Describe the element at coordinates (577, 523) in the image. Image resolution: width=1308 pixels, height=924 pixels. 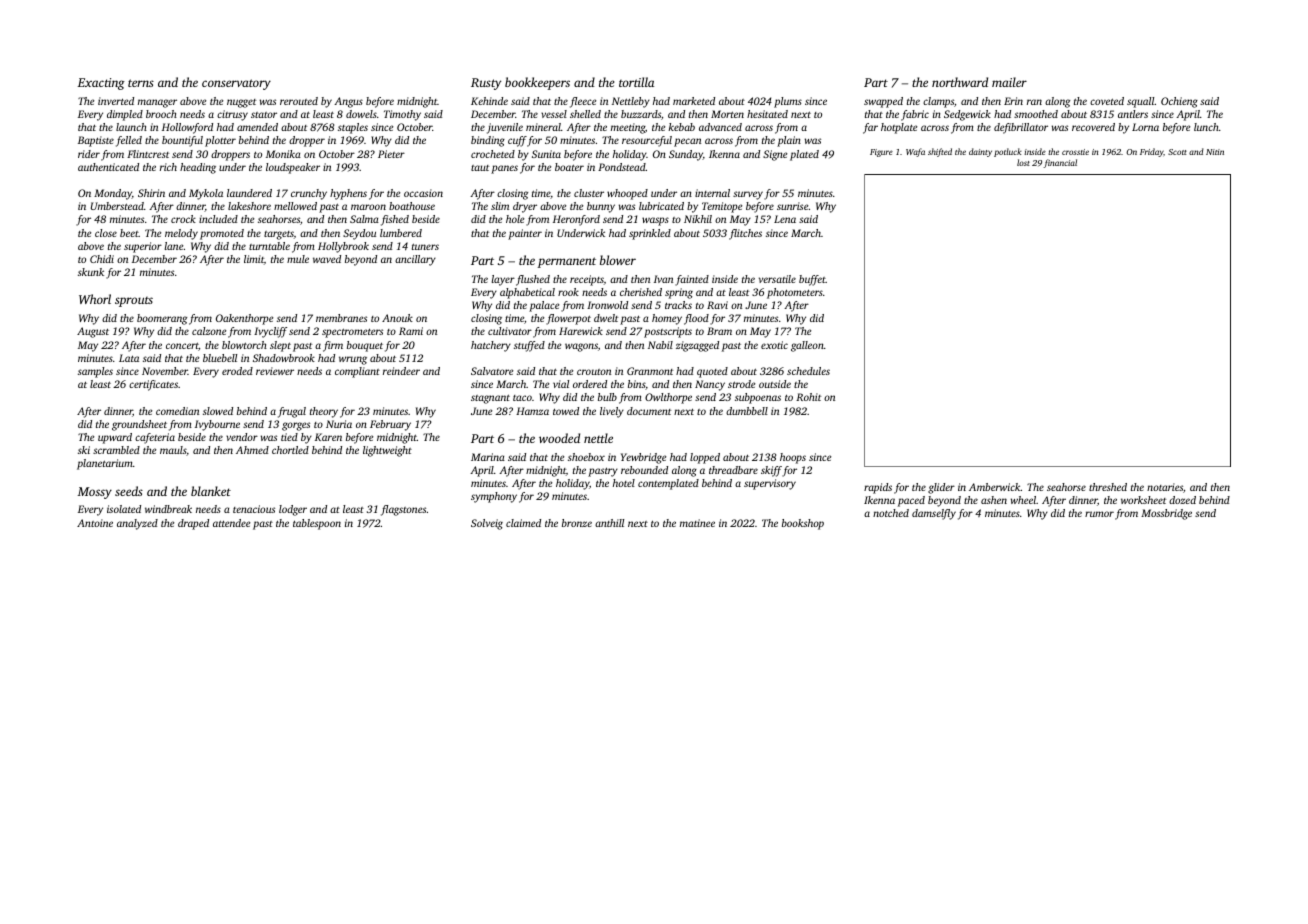
I see `bronze` at that location.
